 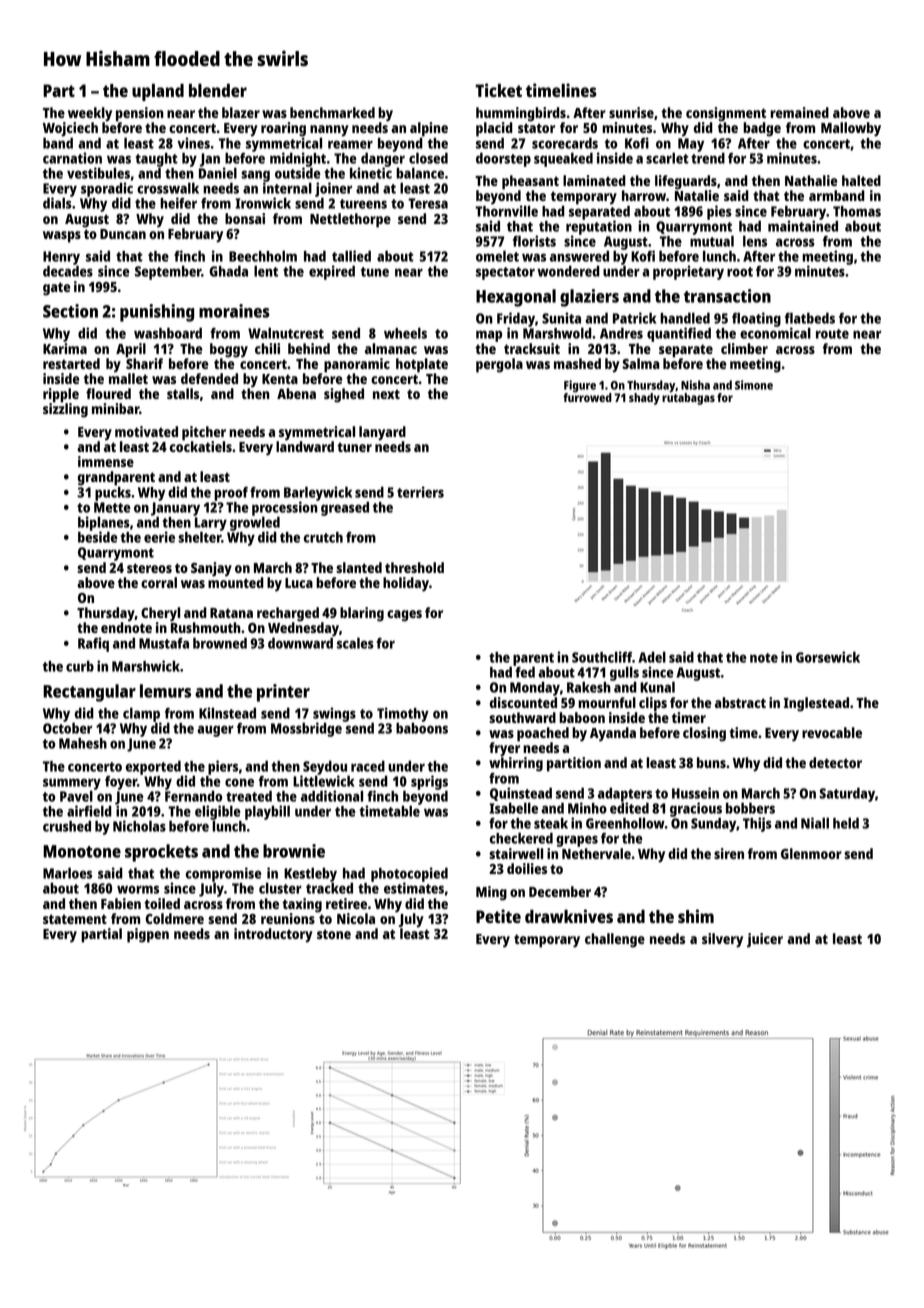 I want to click on sizzling, so click(x=65, y=410).
